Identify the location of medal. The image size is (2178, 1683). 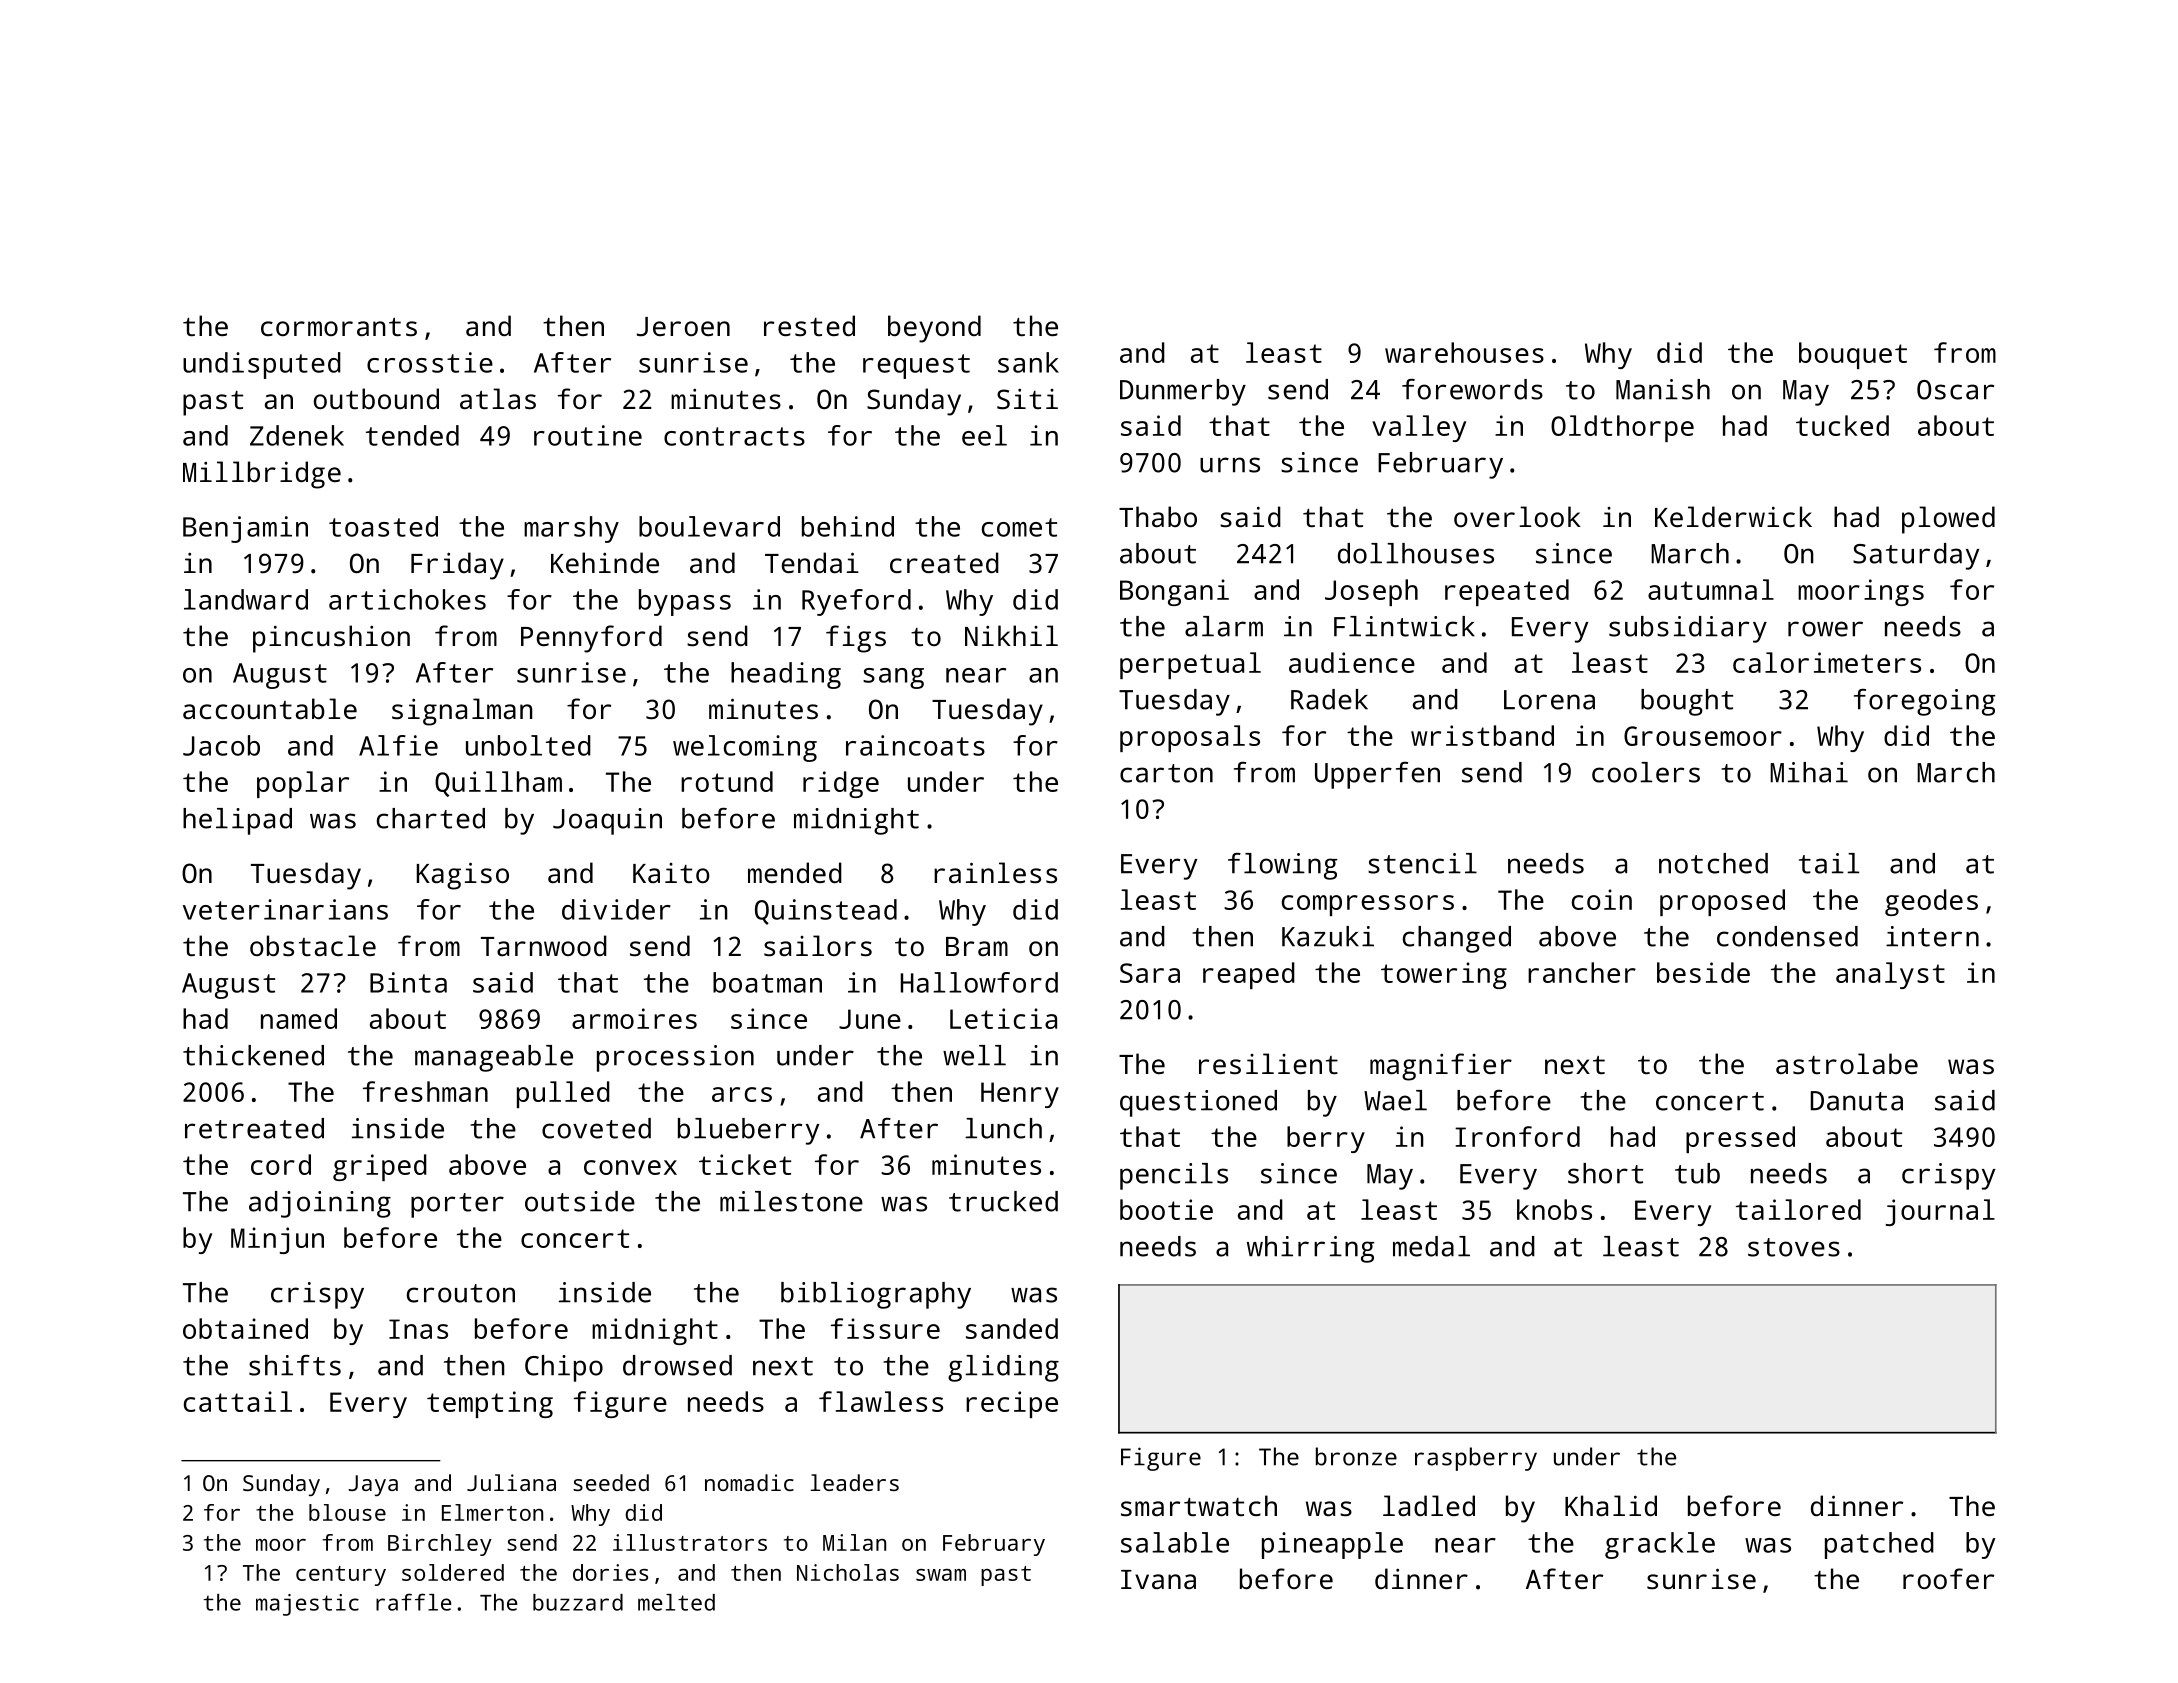
(1431, 1246).
